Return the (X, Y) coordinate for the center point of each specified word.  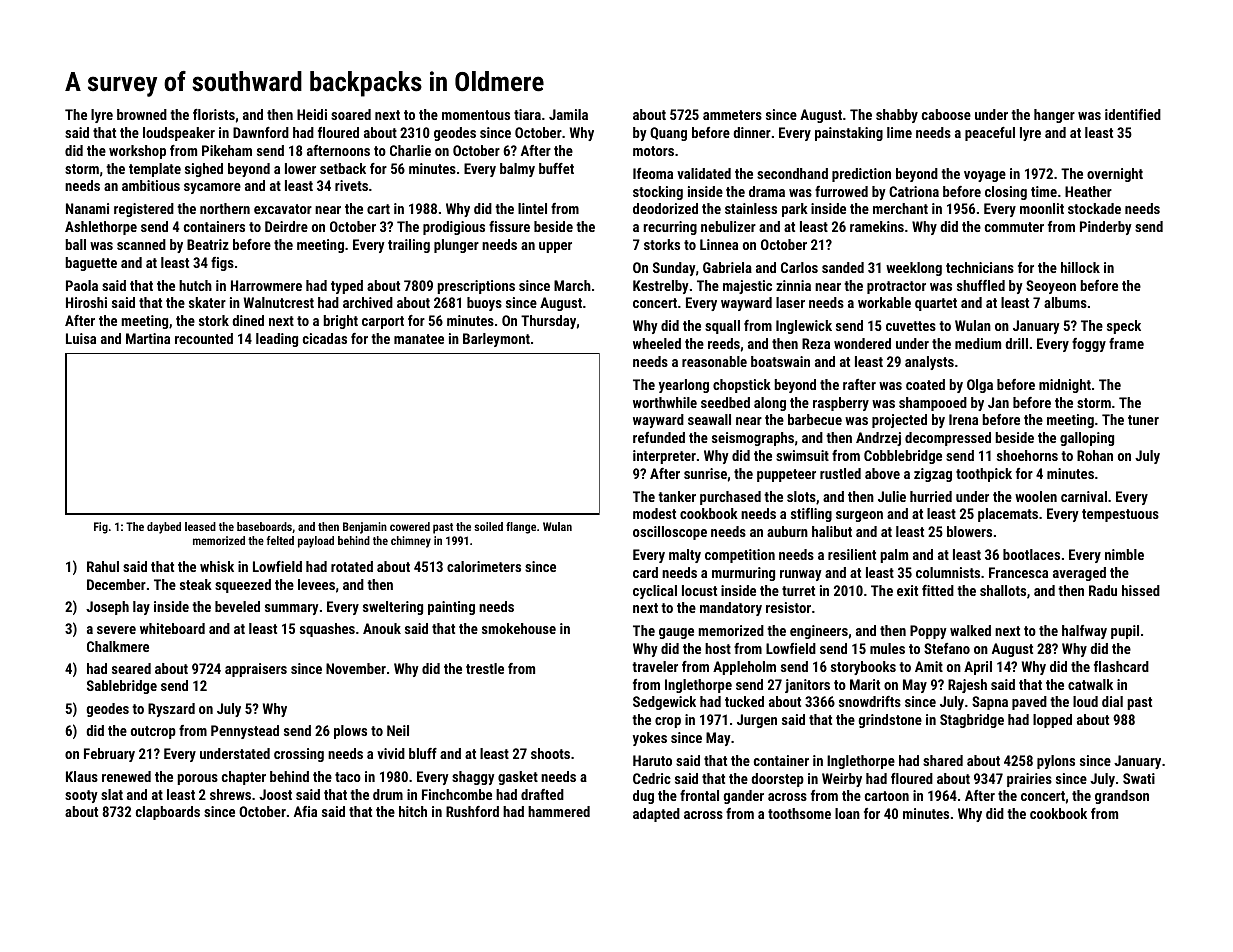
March (572, 285)
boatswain (780, 361)
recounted (204, 338)
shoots (550, 753)
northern (225, 208)
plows (350, 732)
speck (1124, 327)
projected (899, 421)
